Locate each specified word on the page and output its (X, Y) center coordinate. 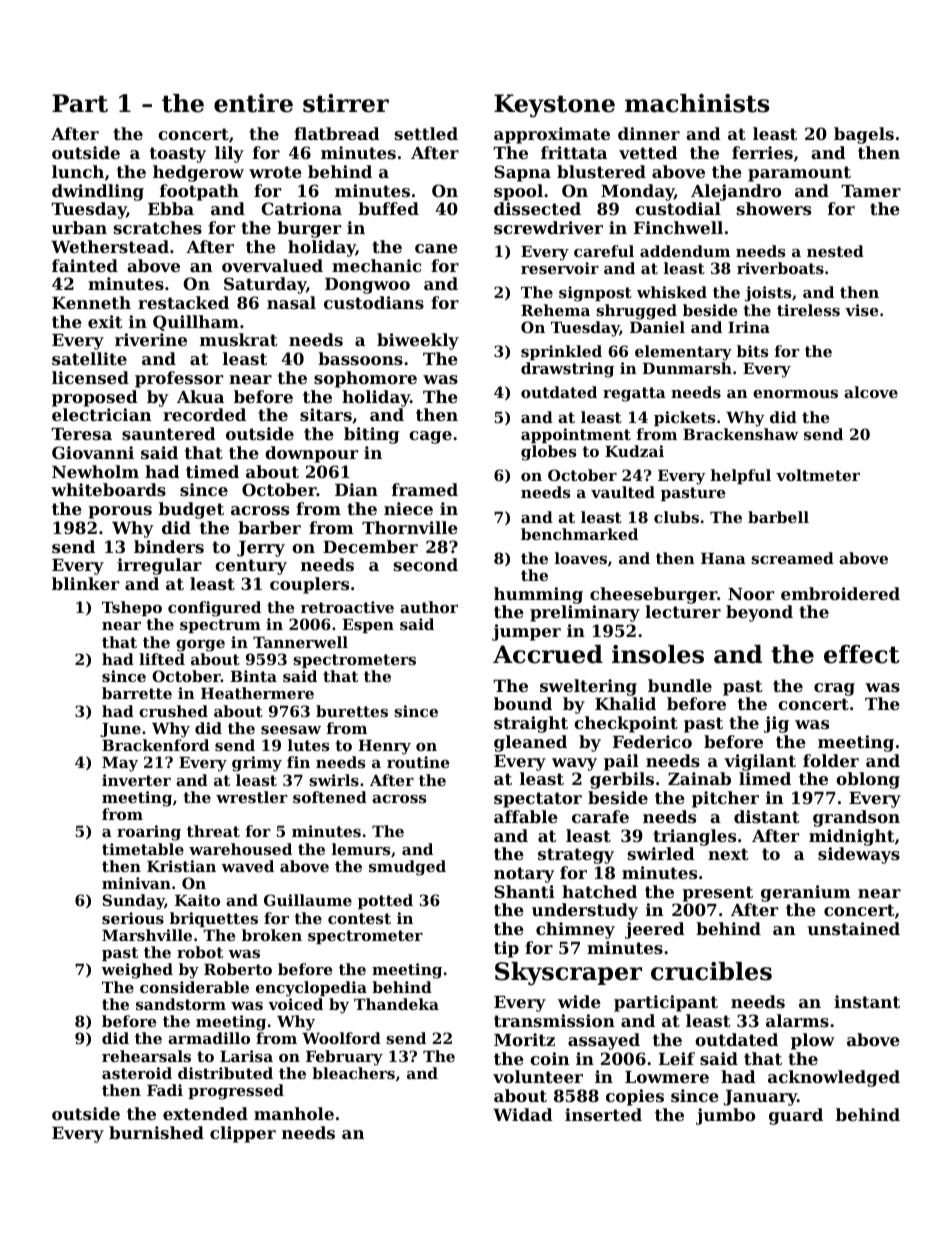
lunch (78, 171)
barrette (137, 693)
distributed (225, 1073)
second (426, 564)
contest (359, 918)
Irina (749, 327)
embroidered (840, 593)
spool (518, 192)
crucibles (711, 971)
